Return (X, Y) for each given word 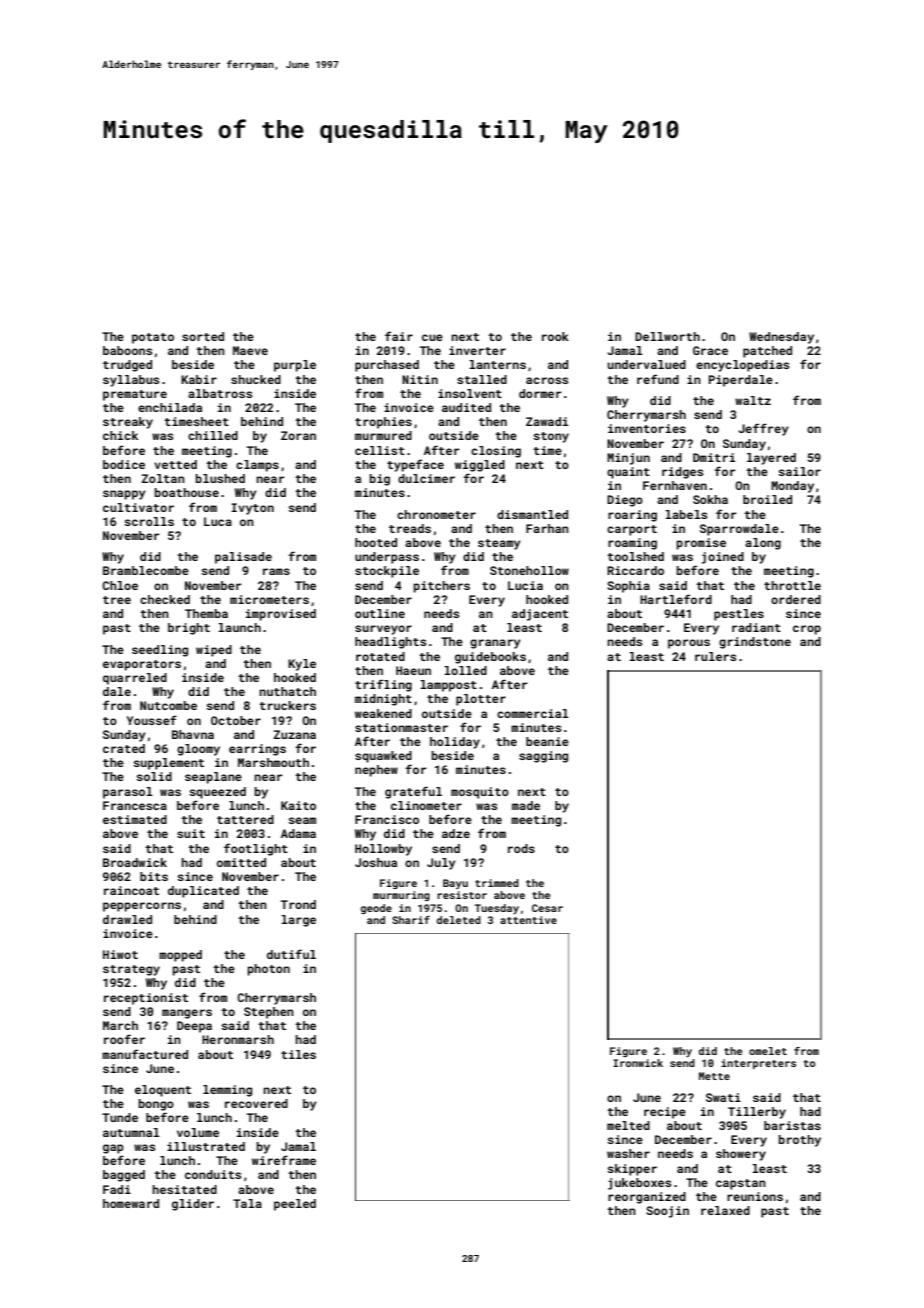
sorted (203, 336)
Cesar (547, 908)
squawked (383, 757)
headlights (390, 643)
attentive (528, 920)
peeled (295, 1205)
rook (555, 336)
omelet (768, 1051)
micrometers (269, 599)
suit (191, 833)
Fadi (117, 1189)
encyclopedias (742, 366)
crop (807, 630)
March (120, 1025)
